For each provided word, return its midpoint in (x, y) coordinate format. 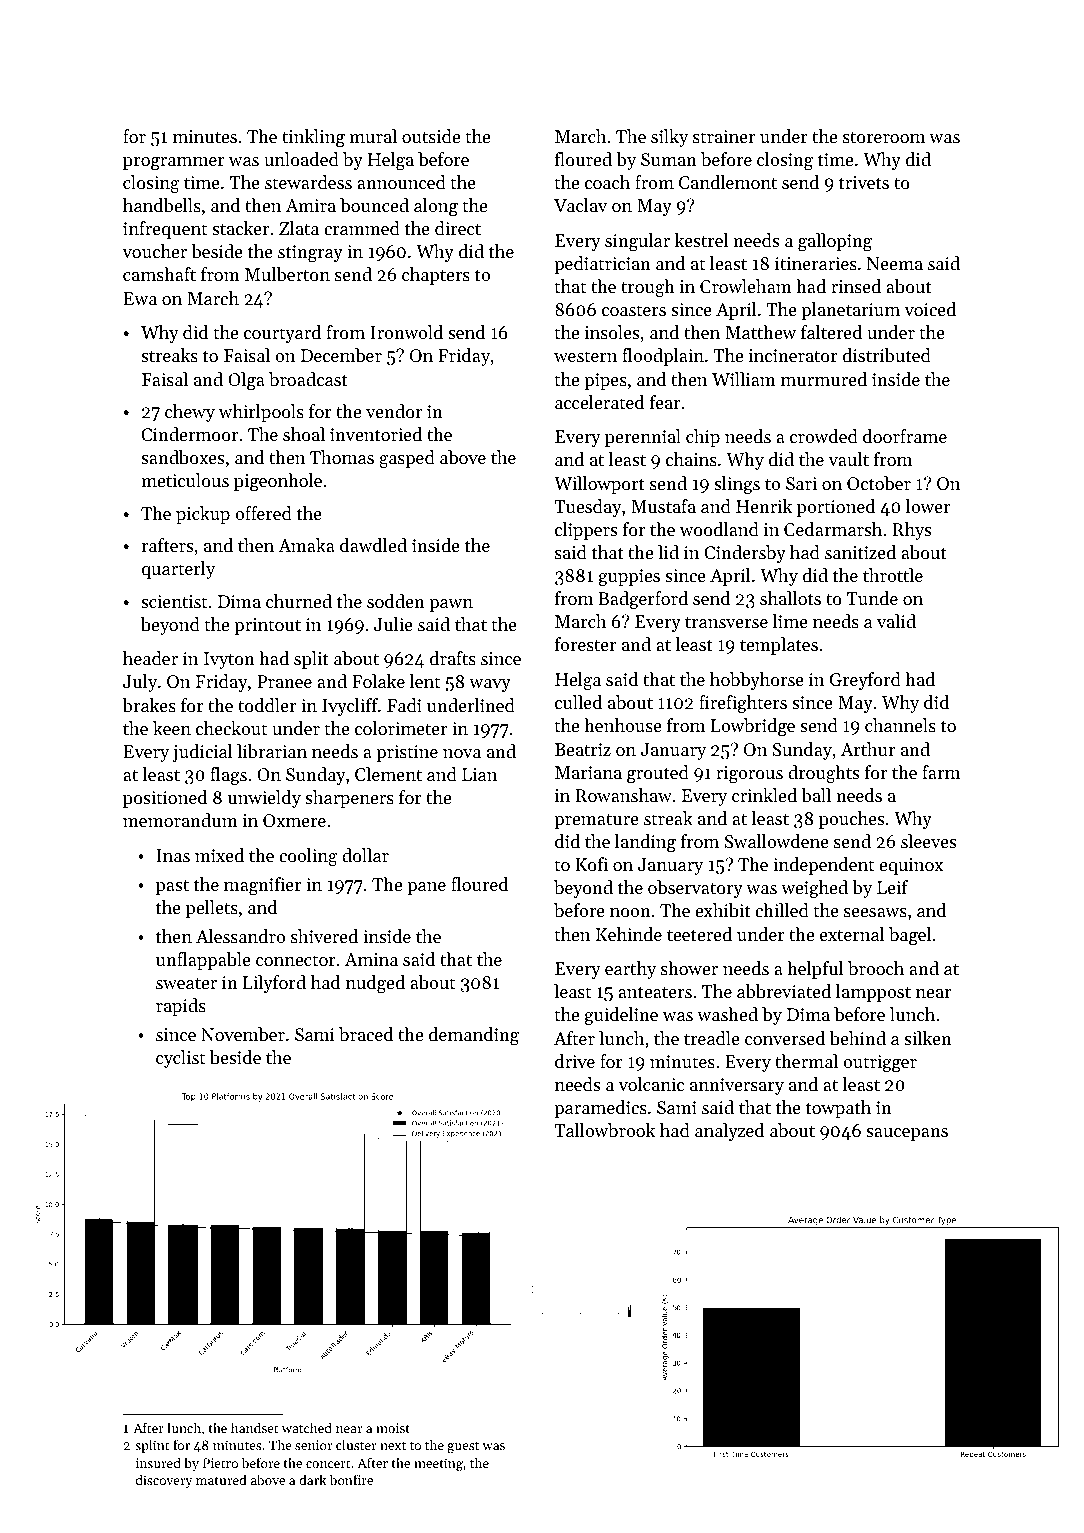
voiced (930, 309)
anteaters (655, 992)
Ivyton (229, 660)
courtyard (282, 334)
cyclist (180, 1059)
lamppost (873, 993)
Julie (393, 624)
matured (221, 1479)
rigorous (749, 774)
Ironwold (406, 332)
